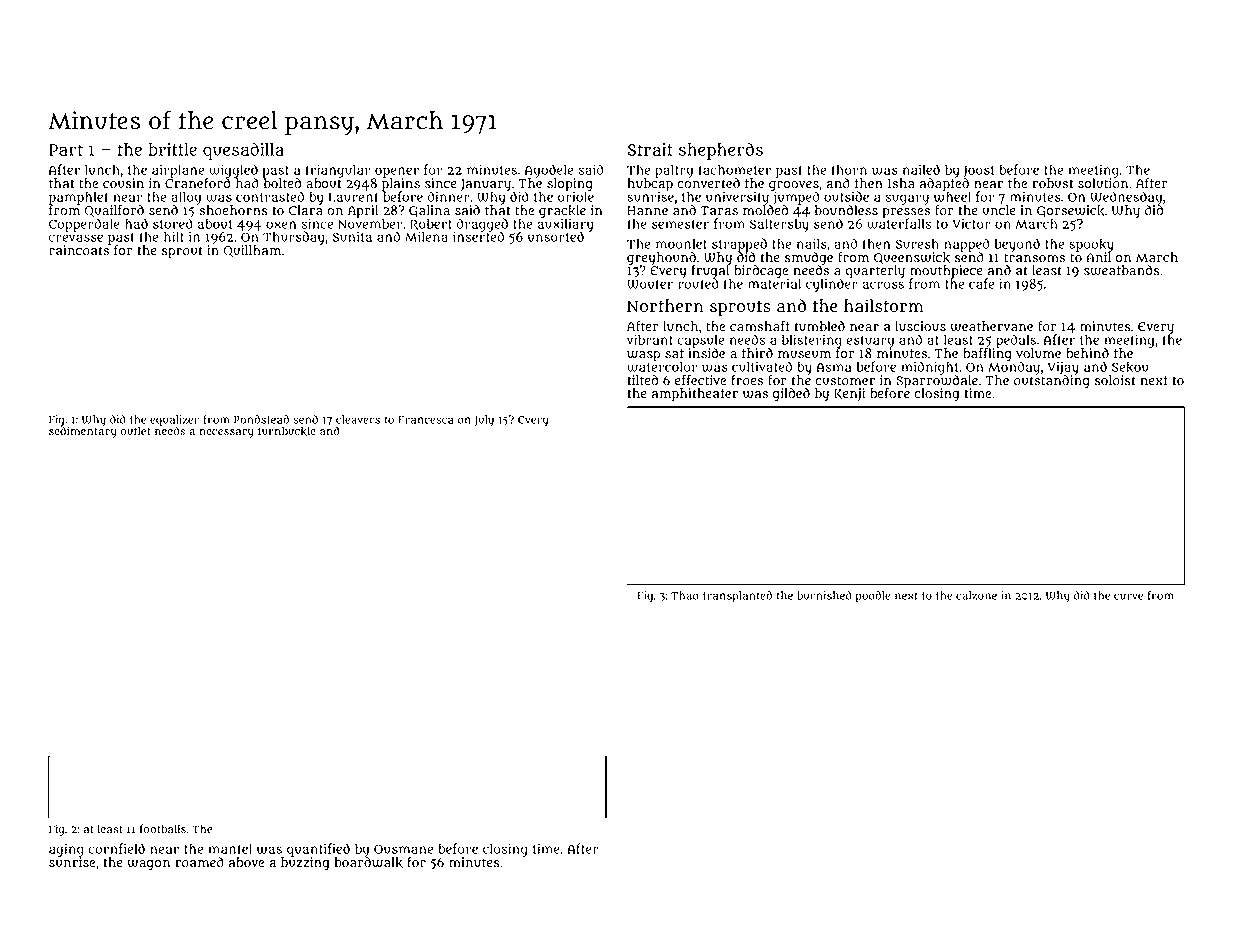  Describe the element at coordinates (83, 432) in the screenshot. I see `sedimentary` at that location.
